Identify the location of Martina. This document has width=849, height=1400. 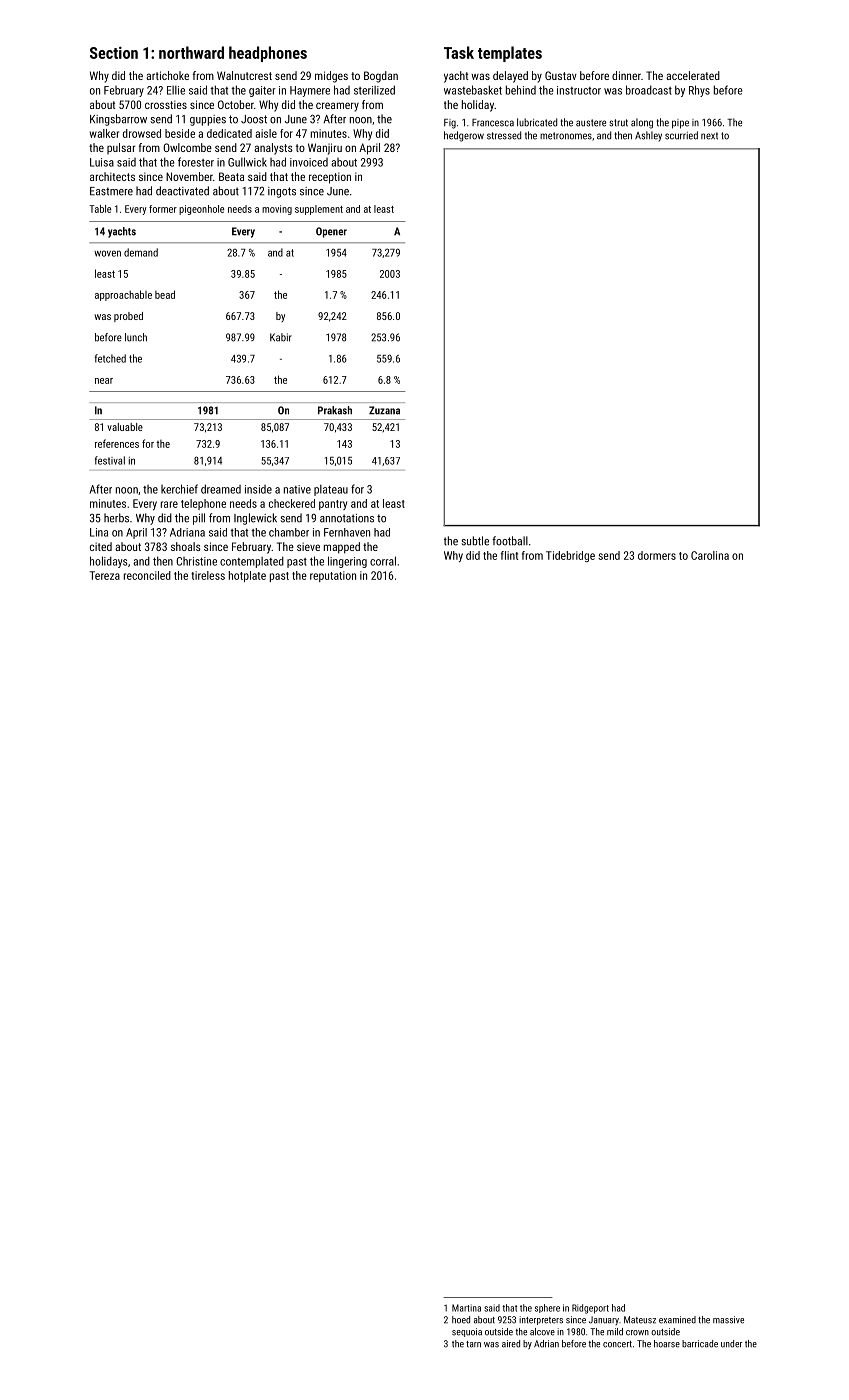
(466, 1308).
